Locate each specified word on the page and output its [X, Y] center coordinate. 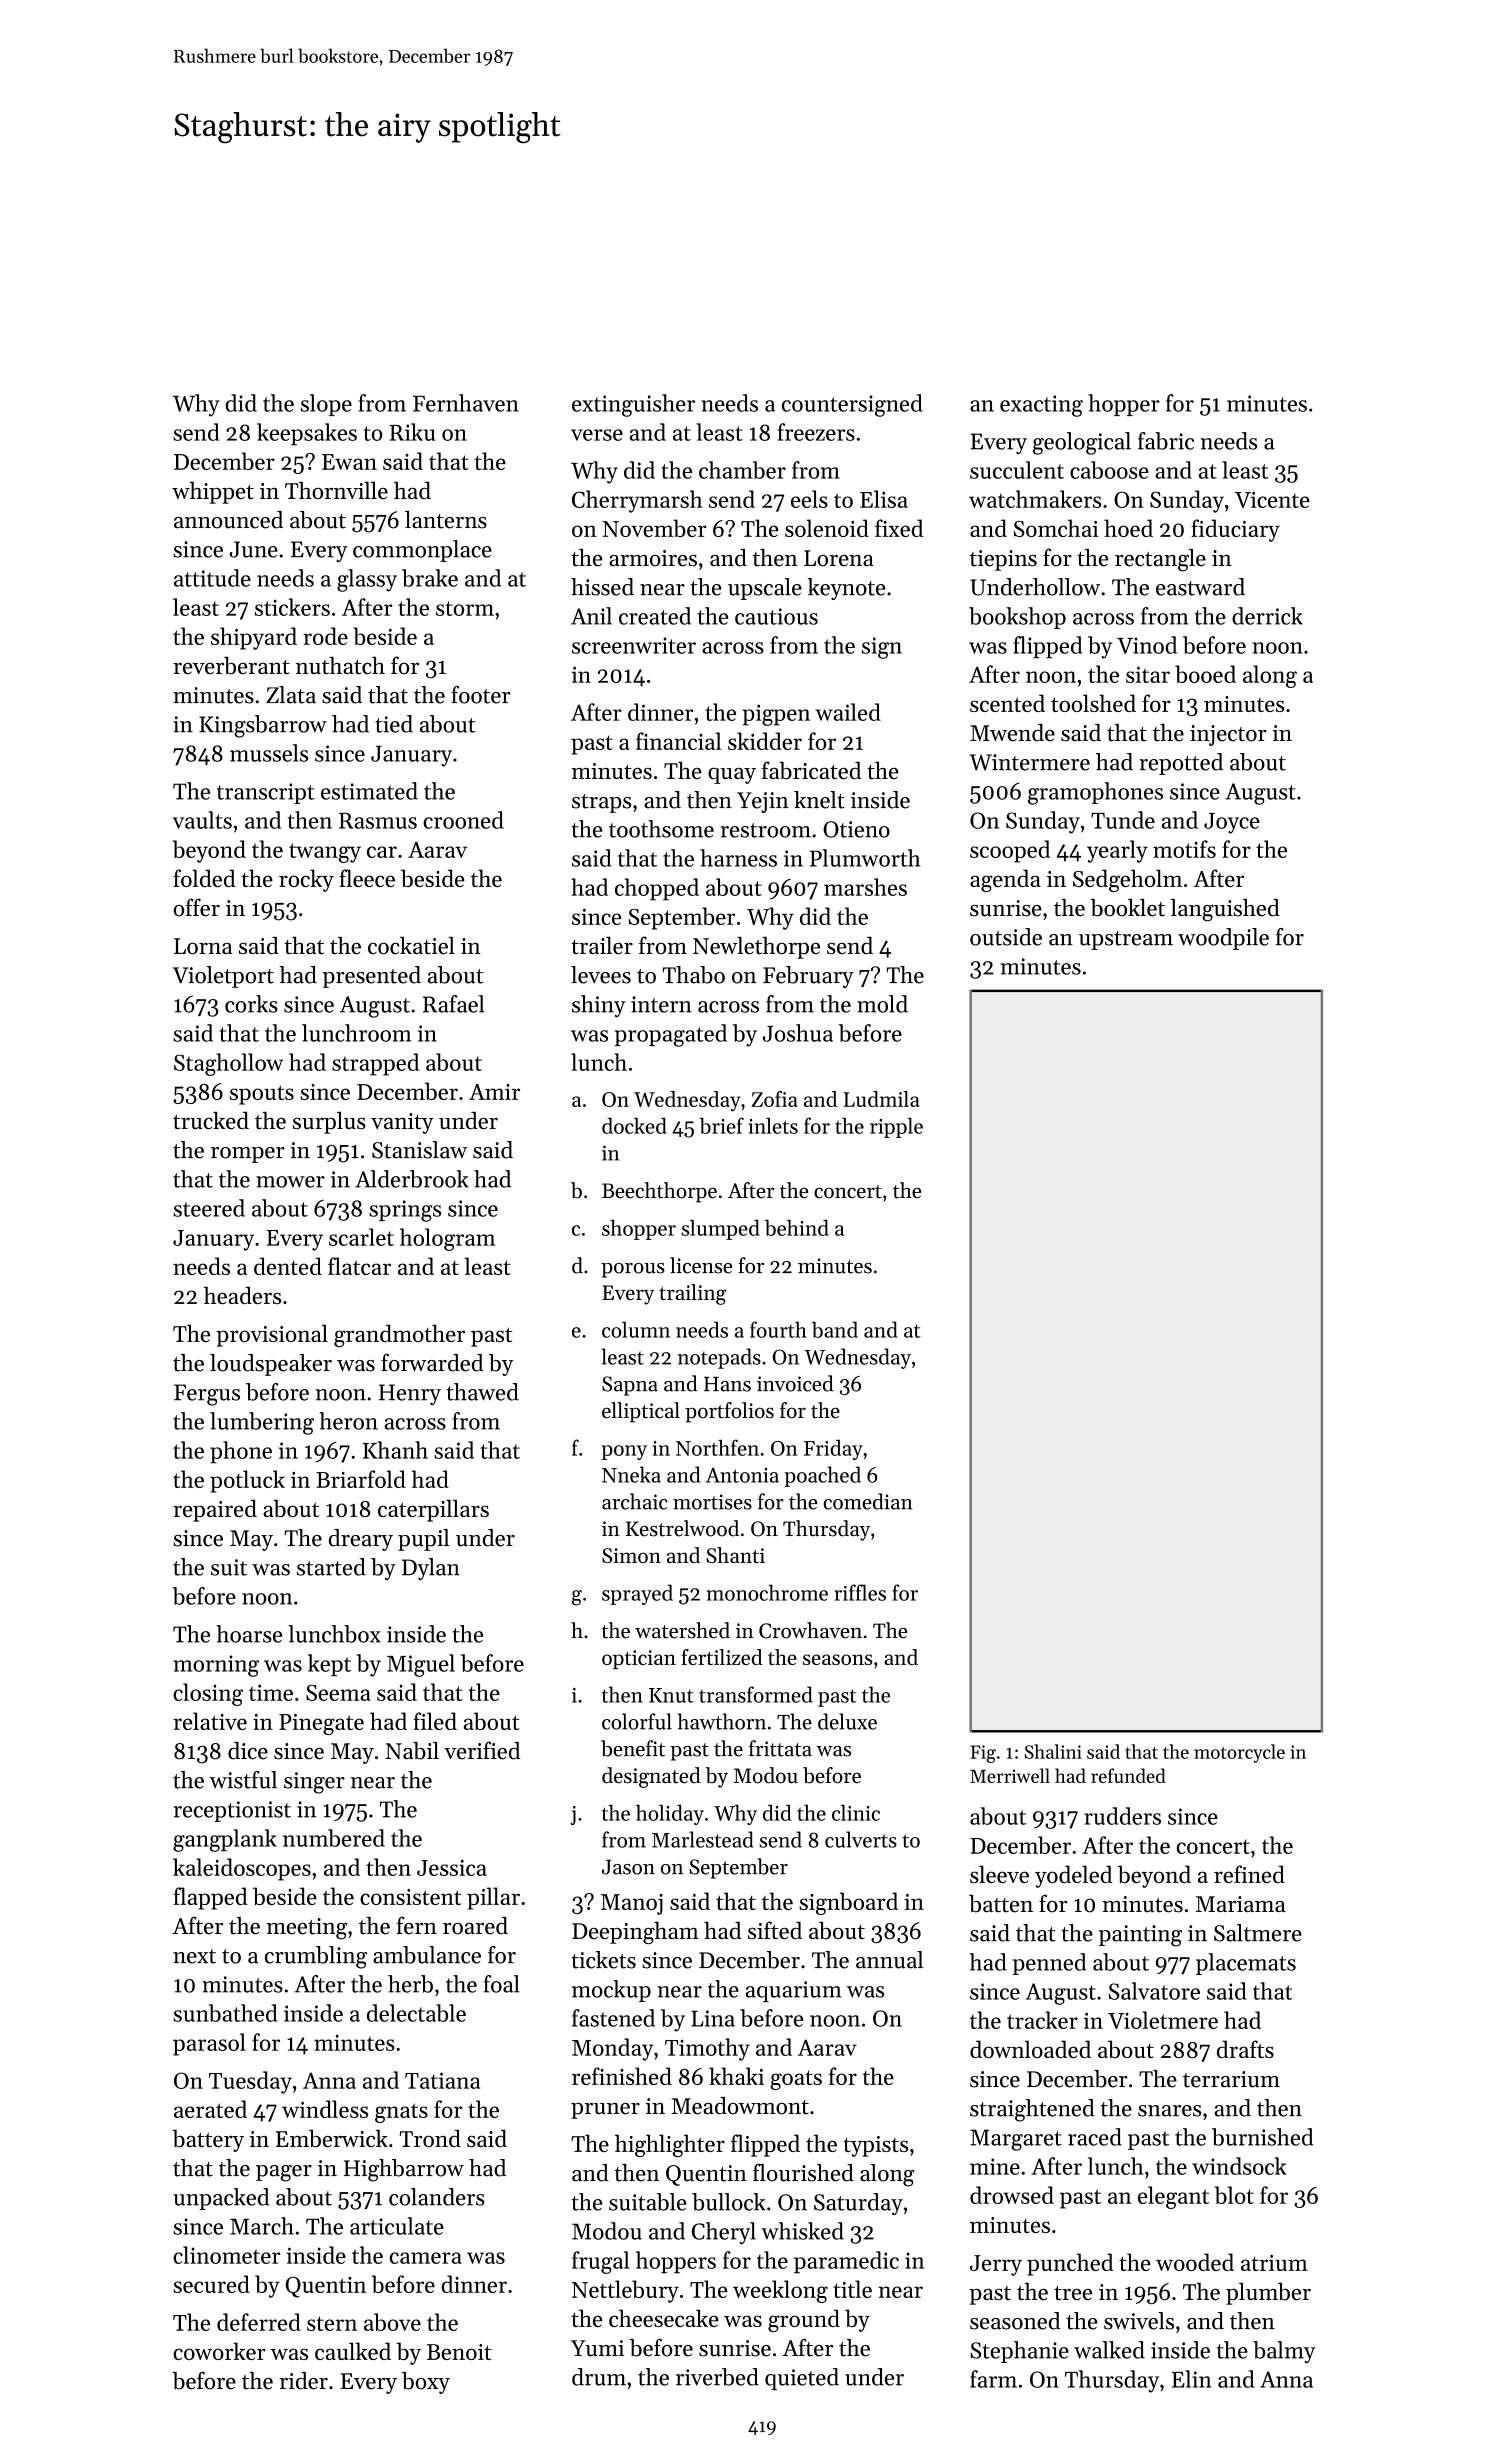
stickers [292, 607]
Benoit [459, 2352]
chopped [657, 889]
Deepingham [635, 1932]
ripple [896, 1127]
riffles [860, 1592]
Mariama [1240, 1904]
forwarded [432, 1362]
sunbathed [225, 2013]
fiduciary [1235, 530]
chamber [742, 470]
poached [822, 1476]
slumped [720, 1229]
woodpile [1223, 939]
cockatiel [411, 945]
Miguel [421, 1665]
